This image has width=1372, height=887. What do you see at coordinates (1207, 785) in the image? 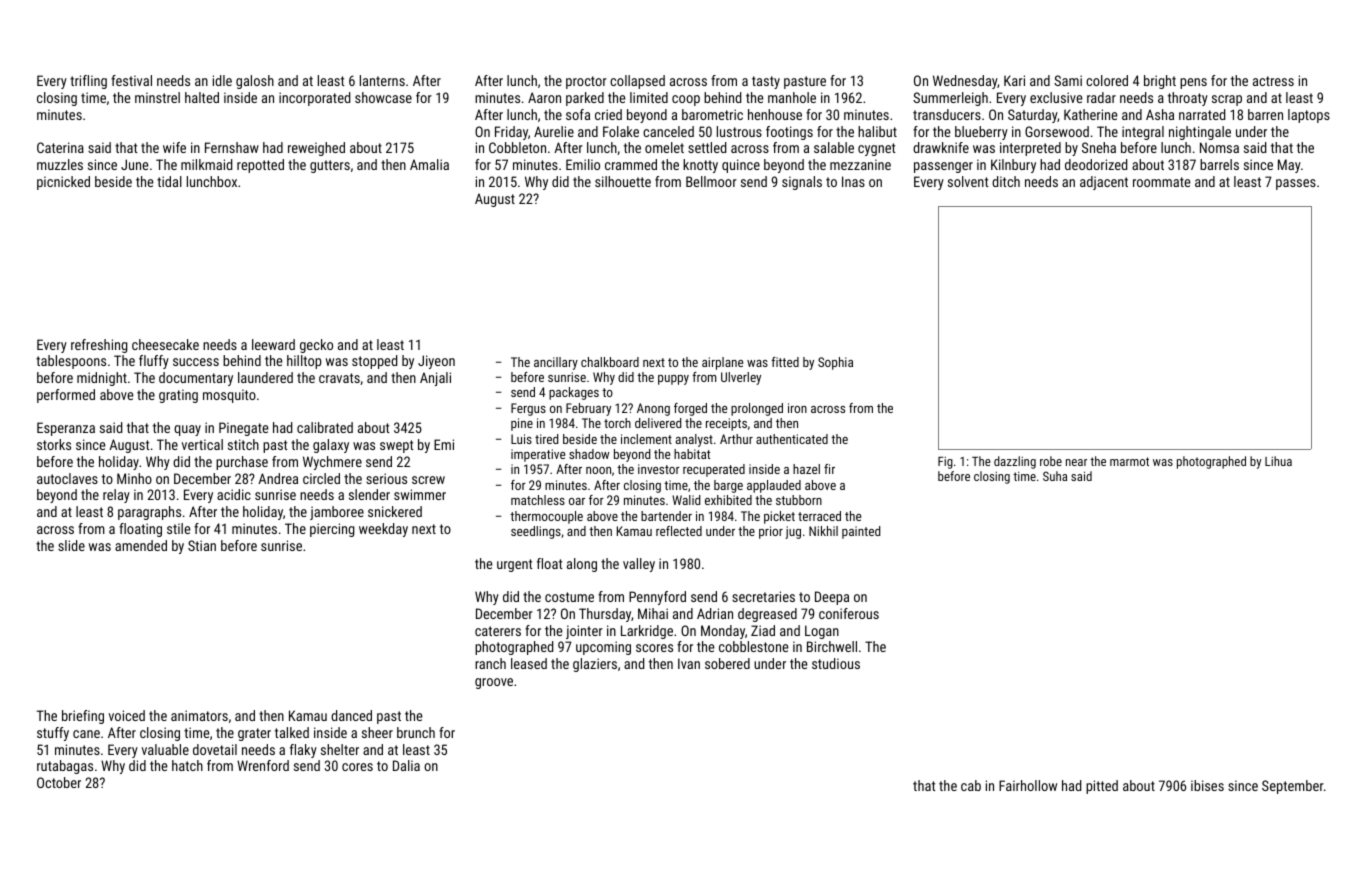
I see `ibises` at bounding box center [1207, 785].
